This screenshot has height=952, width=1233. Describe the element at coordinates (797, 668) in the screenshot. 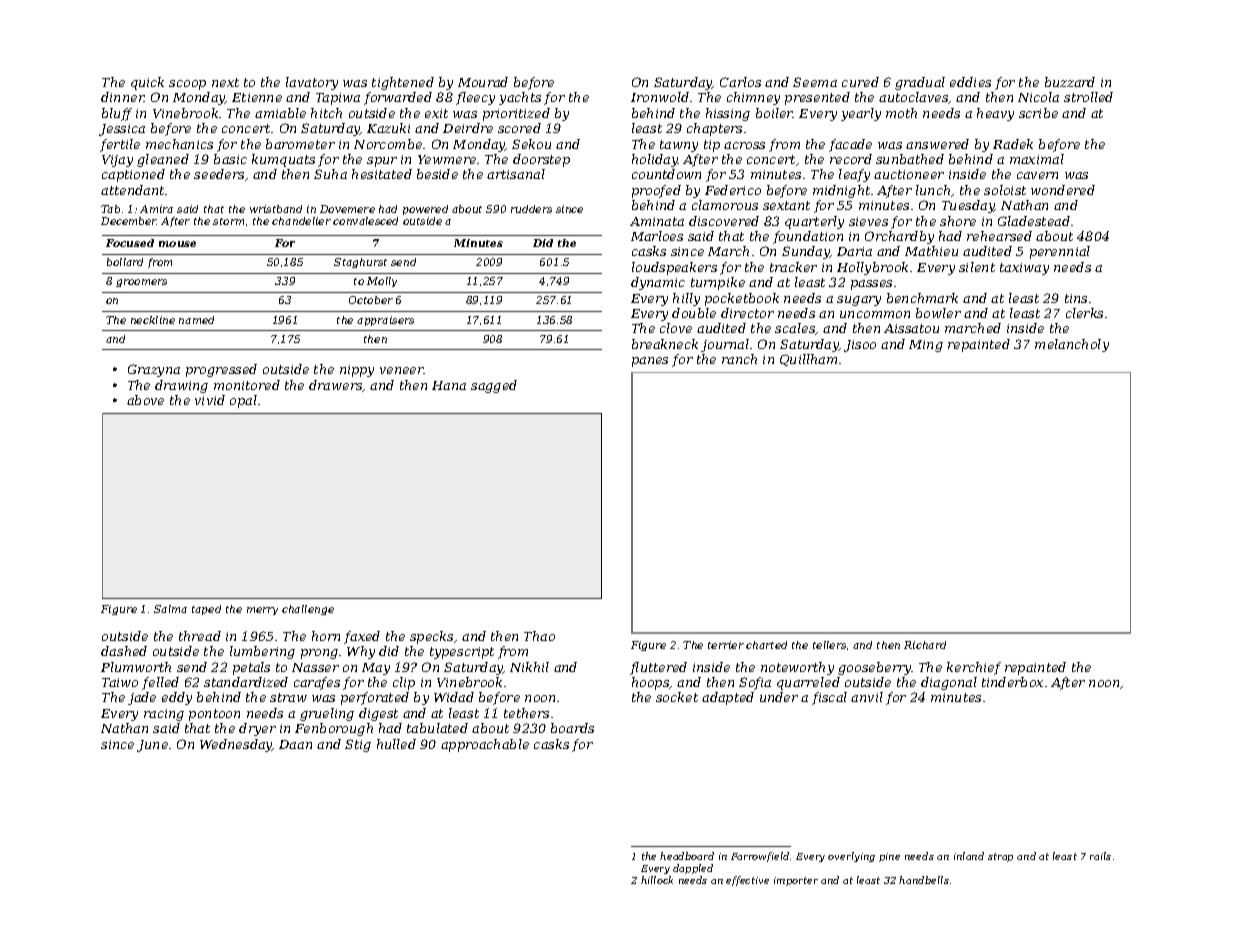

I see `noteworthy` at that location.
